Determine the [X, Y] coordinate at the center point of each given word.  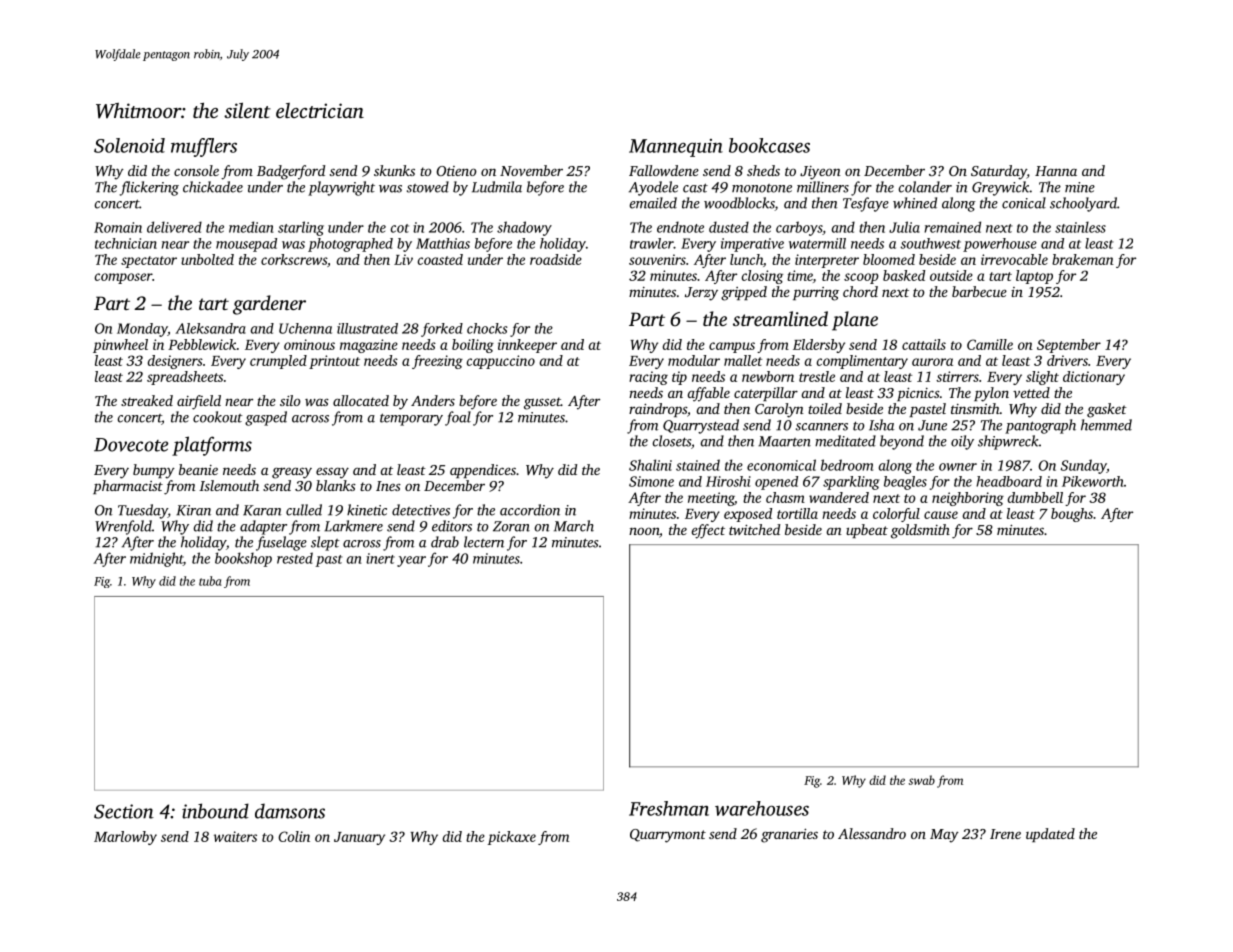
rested [295, 558]
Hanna [1056, 171]
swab [922, 780]
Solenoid [129, 145]
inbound [215, 811]
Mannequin [676, 148]
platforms [212, 446]
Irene [1005, 834]
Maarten [784, 441]
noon [644, 531]
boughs [1072, 515]
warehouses [762, 808]
